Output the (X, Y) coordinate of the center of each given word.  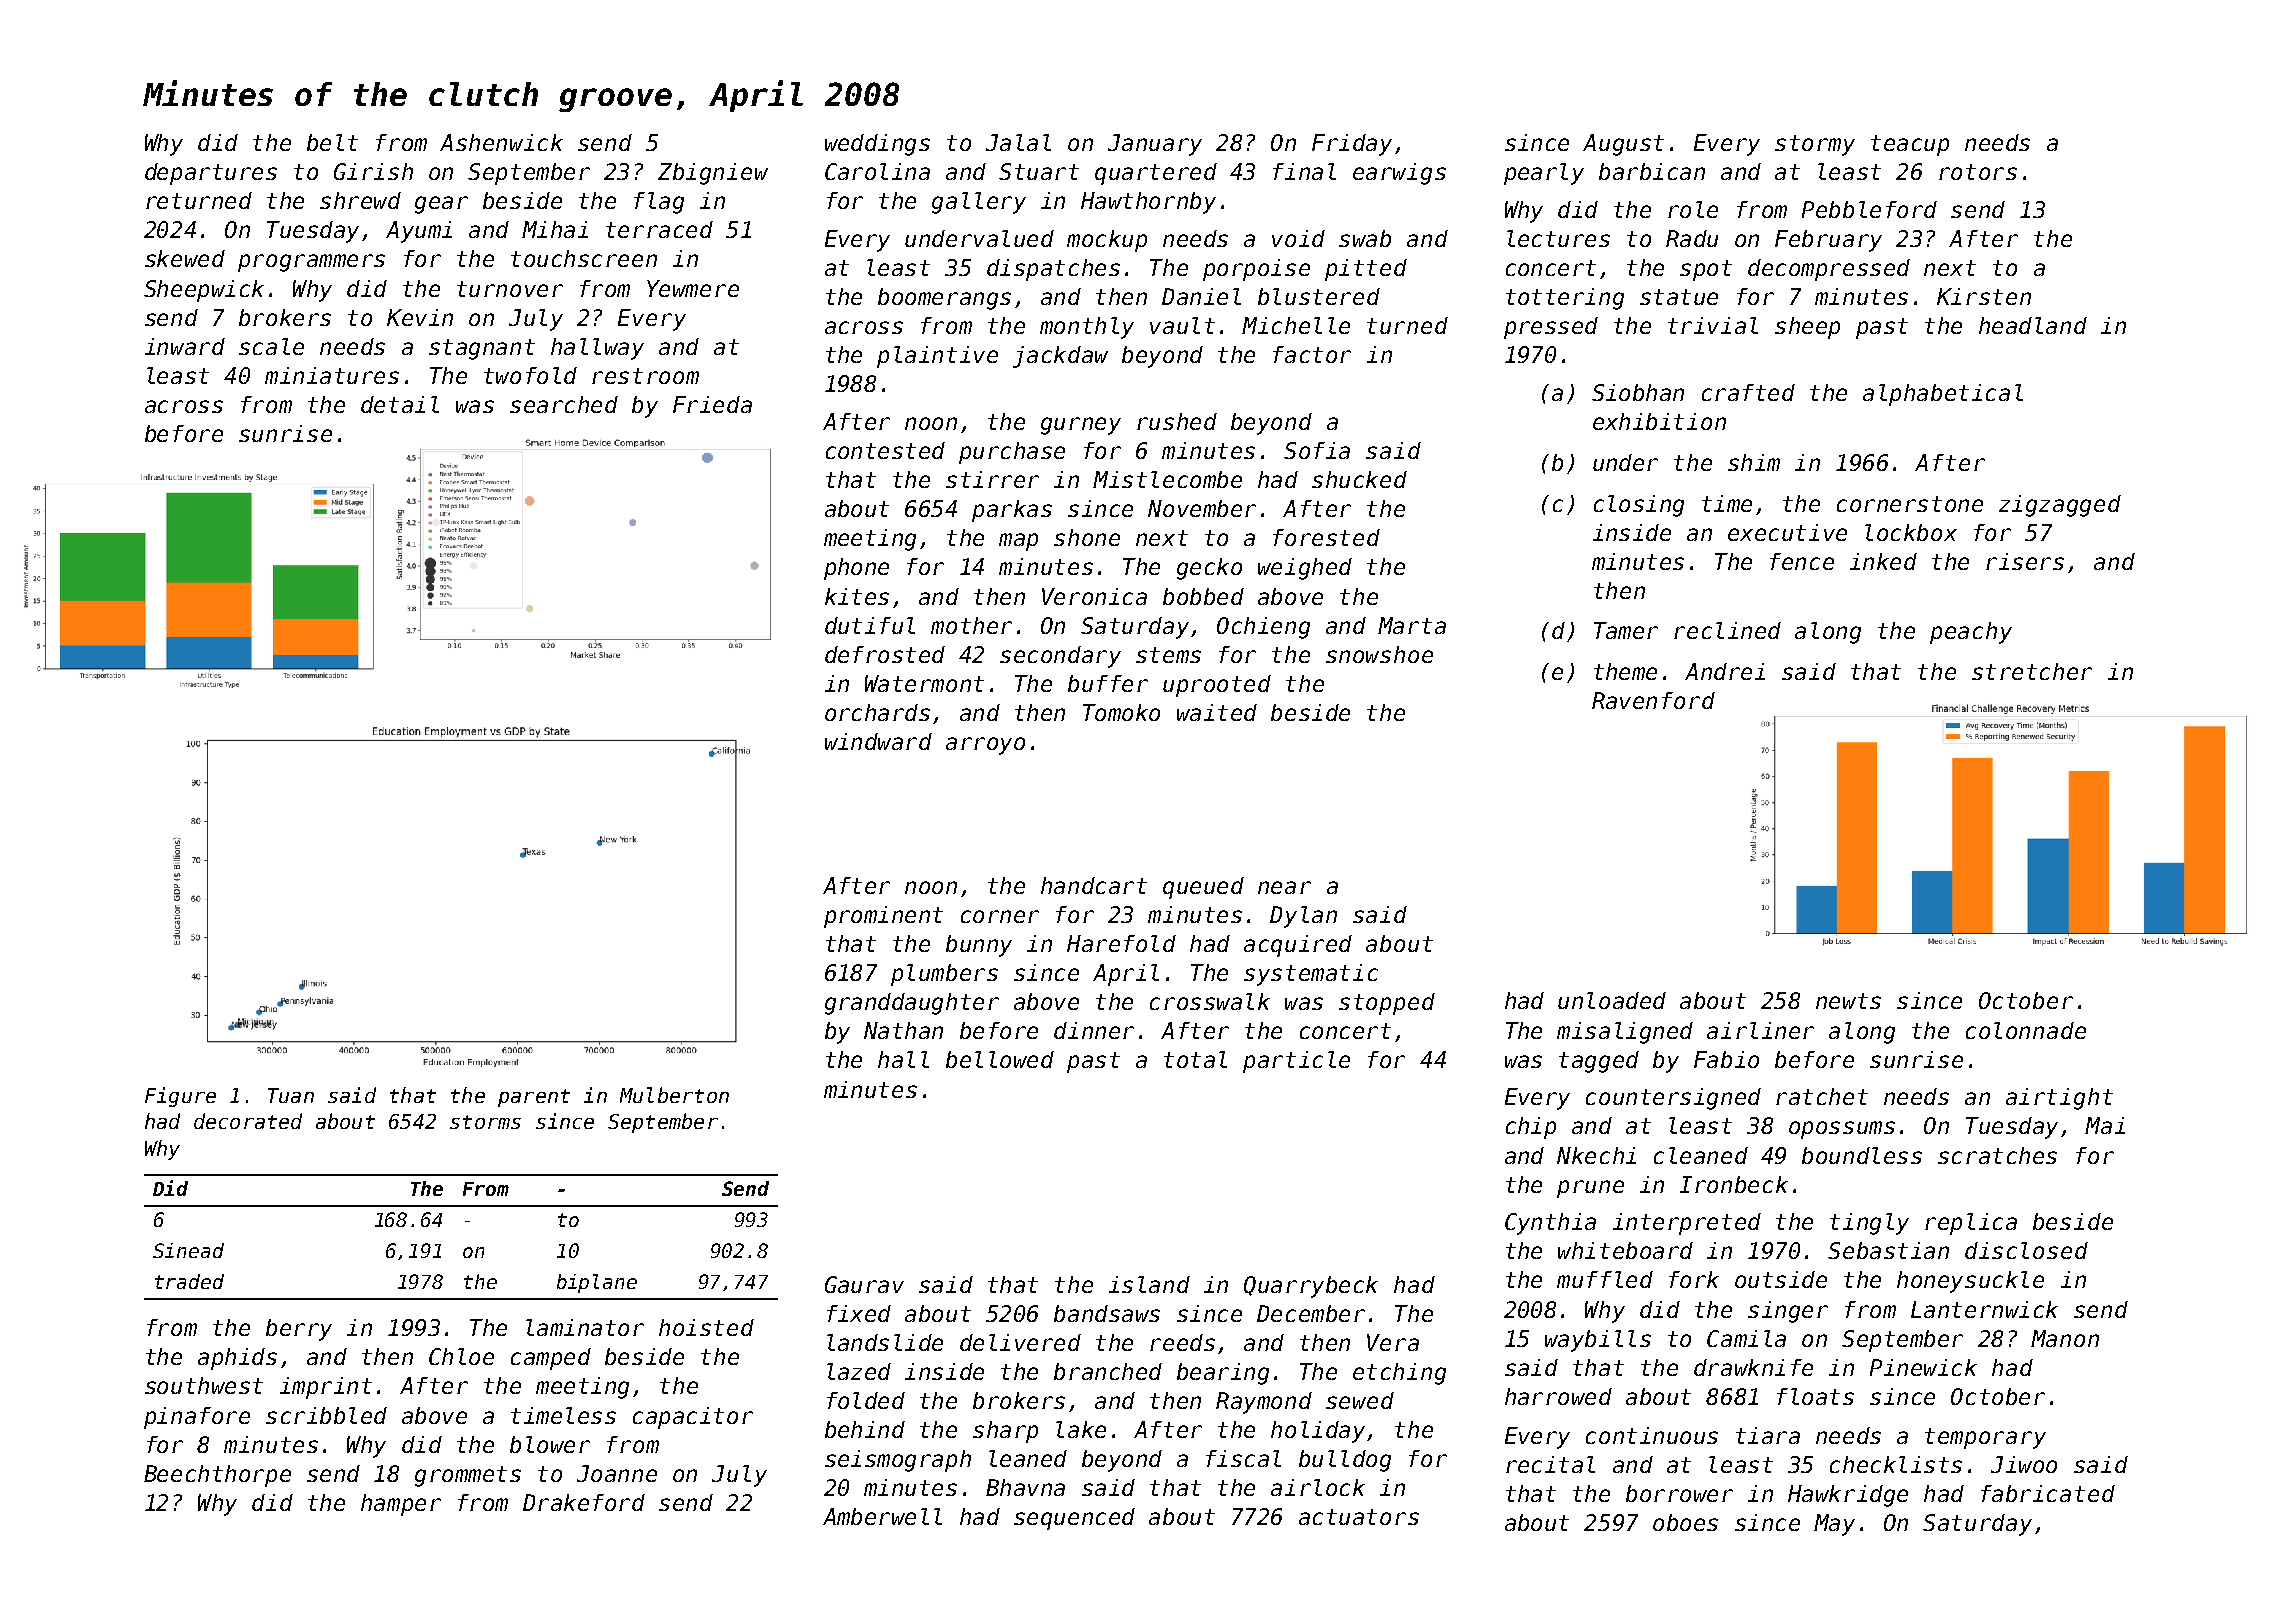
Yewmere (693, 288)
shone (1087, 537)
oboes (1685, 1522)
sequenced (1074, 1519)
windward (878, 741)
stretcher (2032, 671)
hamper (401, 1505)
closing (1639, 506)
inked (1883, 561)
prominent (883, 917)
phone (856, 569)
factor (1312, 354)
